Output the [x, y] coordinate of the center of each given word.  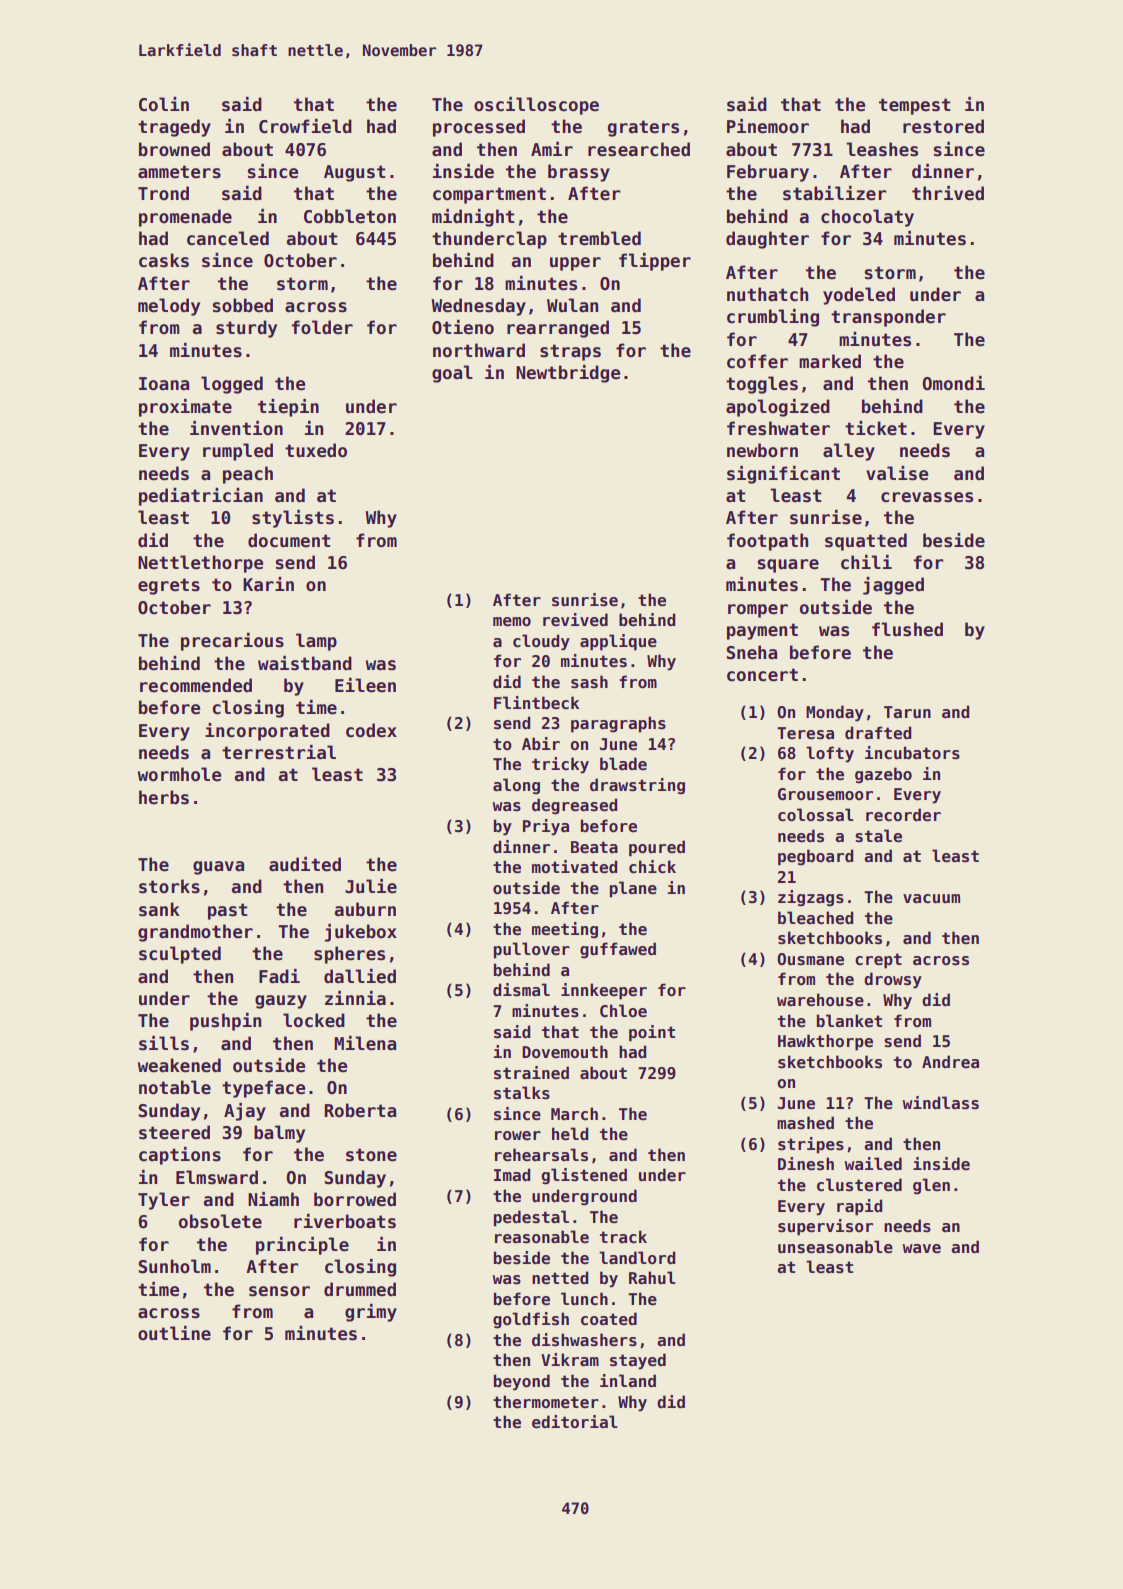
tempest [915, 106]
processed [479, 128]
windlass [941, 1103]
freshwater [778, 428]
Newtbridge [568, 374]
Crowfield [305, 126]
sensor [279, 1291]
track [623, 1237]
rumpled [238, 452]
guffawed [618, 950]
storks [169, 886]
